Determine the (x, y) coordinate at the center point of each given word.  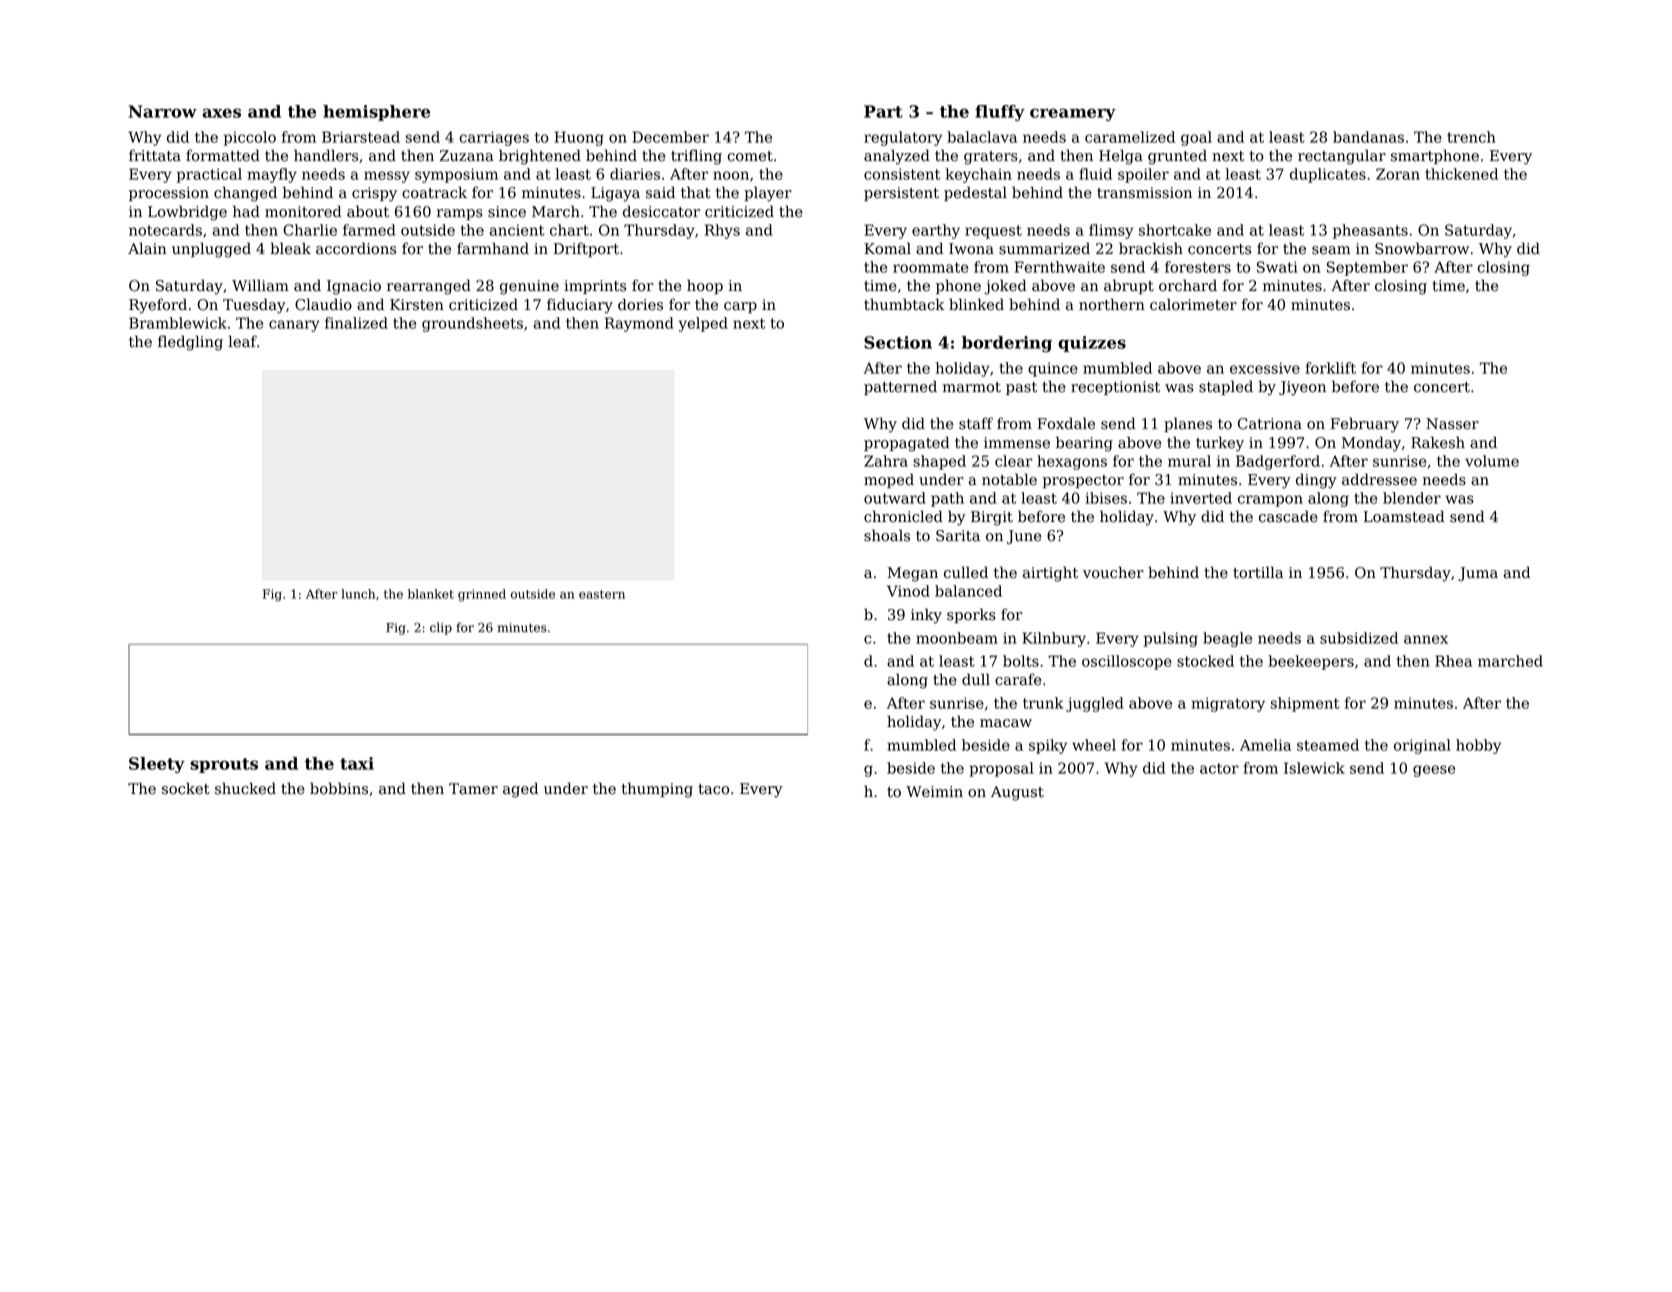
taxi (357, 763)
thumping (657, 790)
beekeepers (1311, 662)
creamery (1073, 114)
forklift (1330, 368)
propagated (907, 444)
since (507, 212)
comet (750, 156)
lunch (358, 594)
